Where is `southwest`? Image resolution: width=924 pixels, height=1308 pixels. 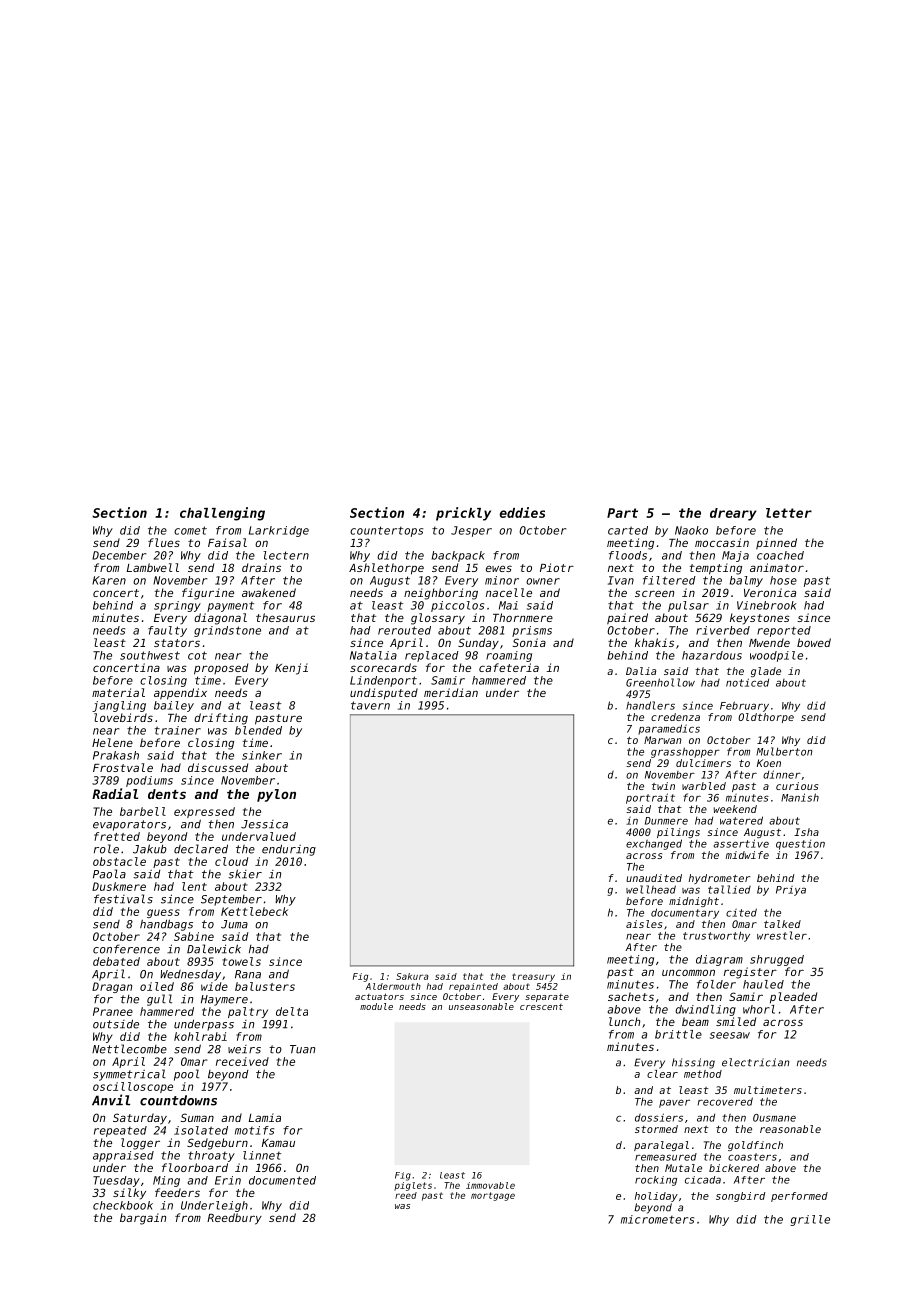 southwest is located at coordinates (150, 655).
